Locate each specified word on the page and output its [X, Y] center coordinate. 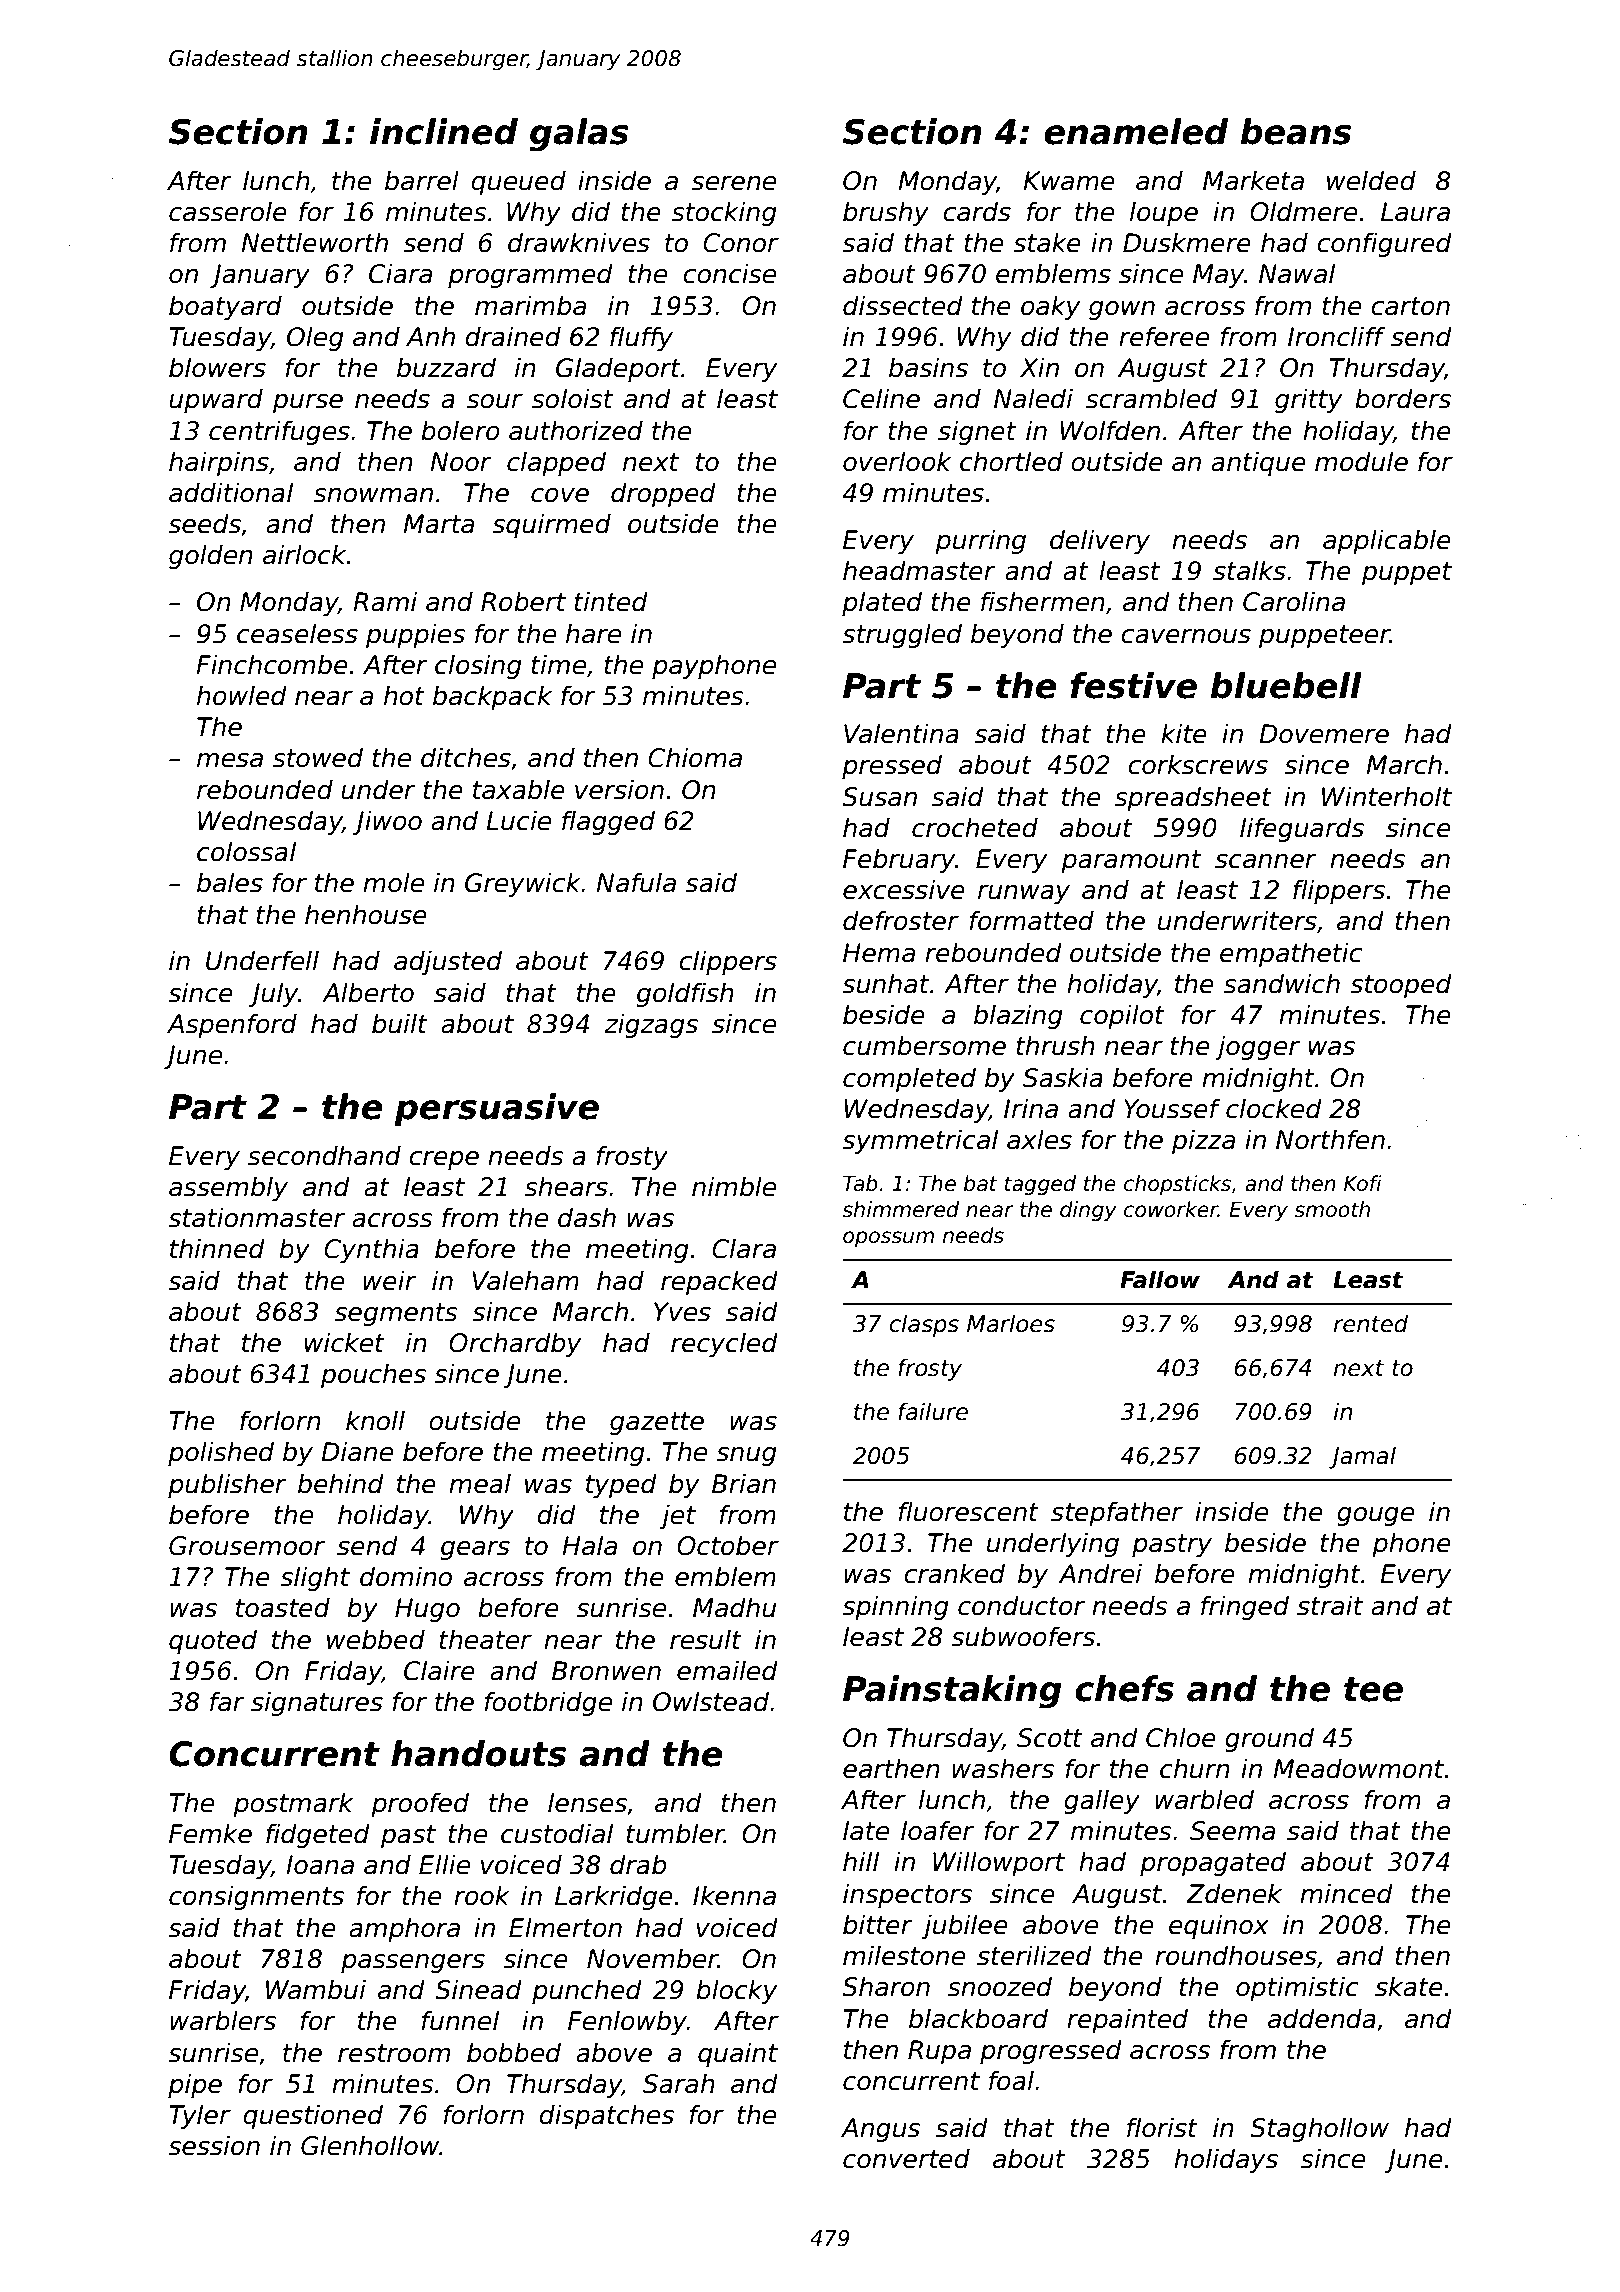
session [214, 2145]
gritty [1309, 400]
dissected [903, 305]
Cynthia [371, 1250]
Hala [589, 1545]
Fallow [1160, 1279]
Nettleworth [314, 242]
